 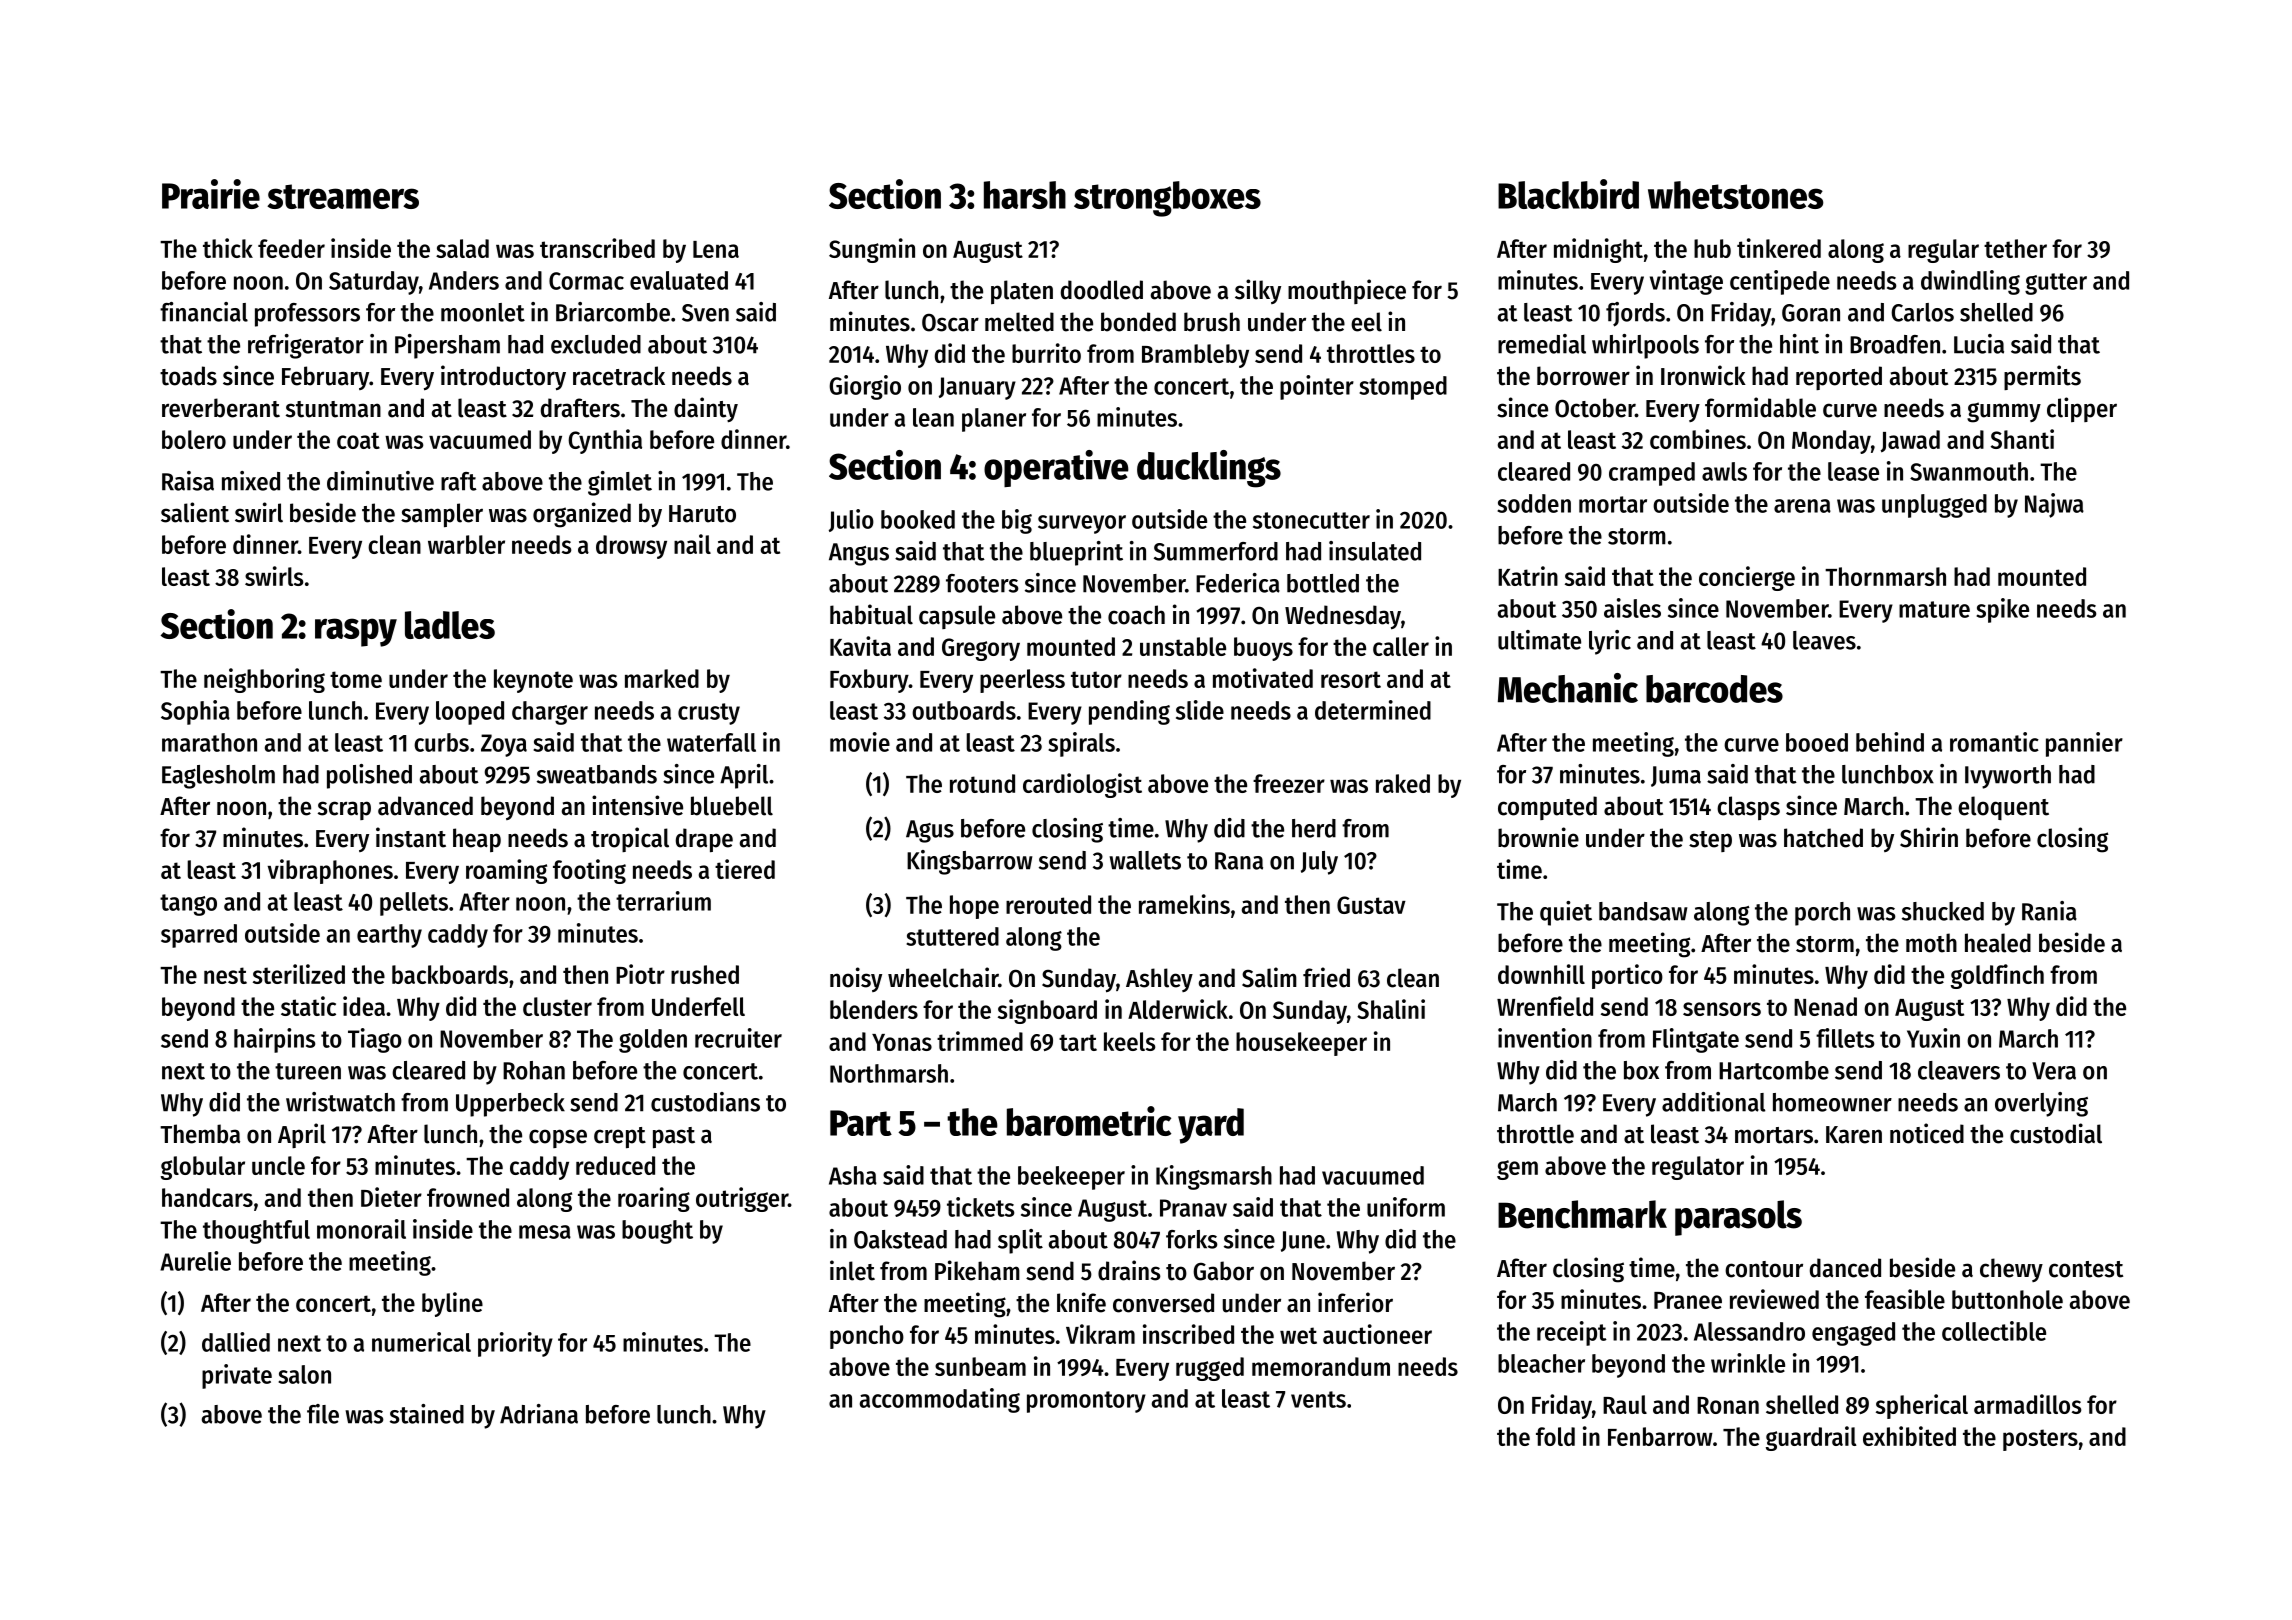 I want to click on housekeeper, so click(x=1301, y=1044).
